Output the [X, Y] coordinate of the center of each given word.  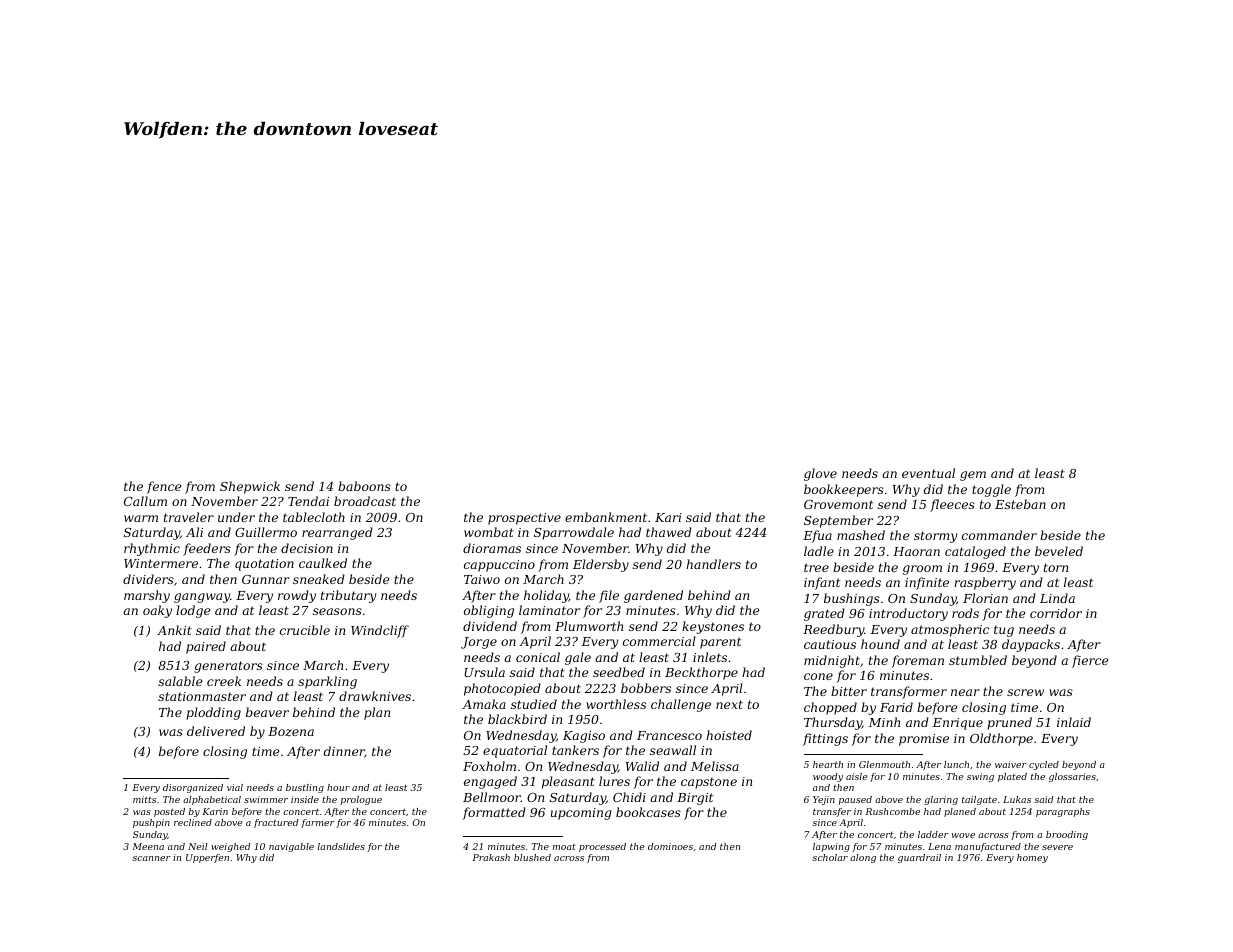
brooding [1067, 835]
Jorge [479, 643]
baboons [364, 486]
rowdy [297, 596]
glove [820, 474]
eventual [928, 473]
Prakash [491, 857]
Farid [896, 707]
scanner [151, 858]
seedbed [619, 672]
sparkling [327, 682]
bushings [852, 599]
